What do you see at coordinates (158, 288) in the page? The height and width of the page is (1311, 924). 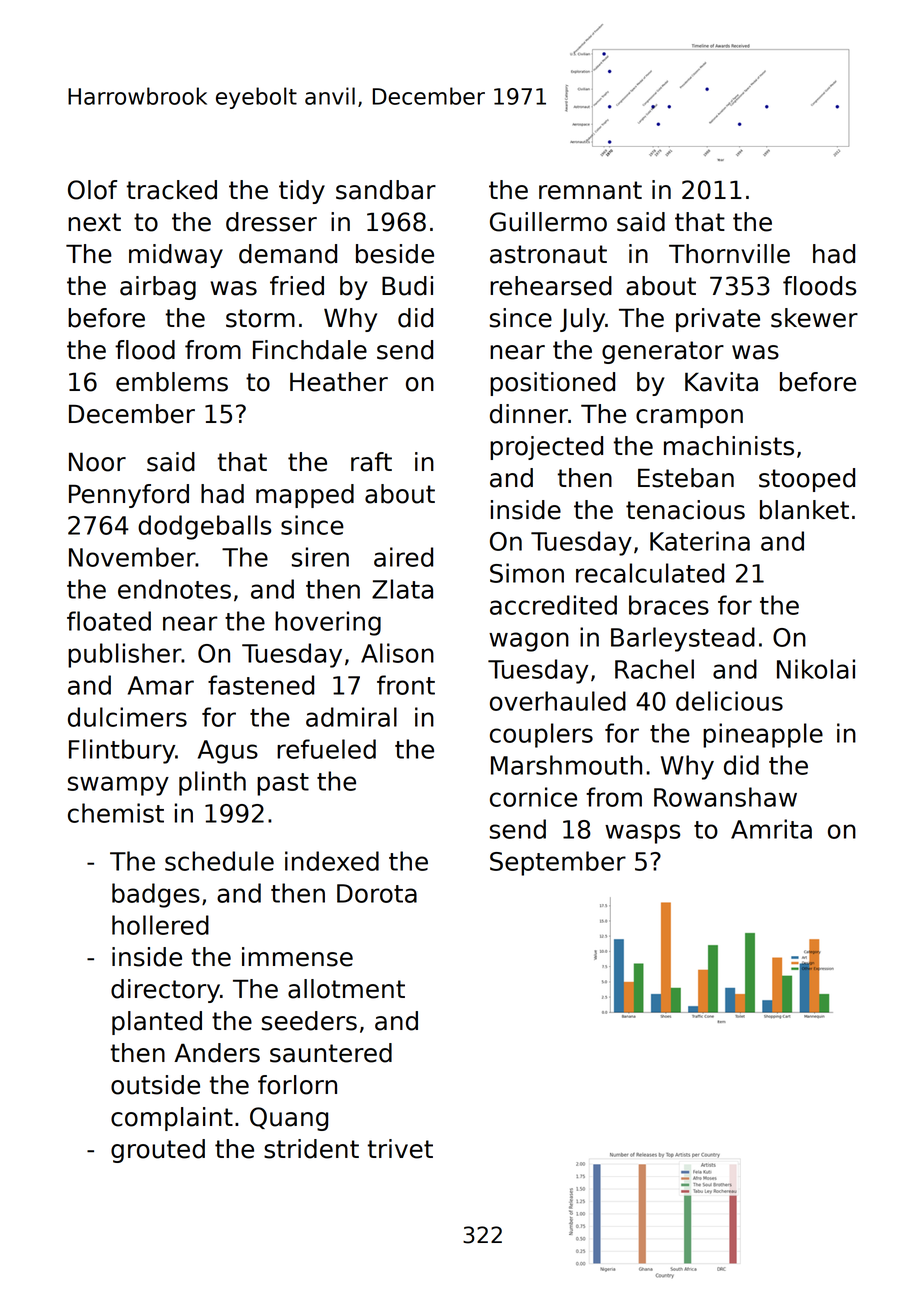 I see `airbag` at bounding box center [158, 288].
